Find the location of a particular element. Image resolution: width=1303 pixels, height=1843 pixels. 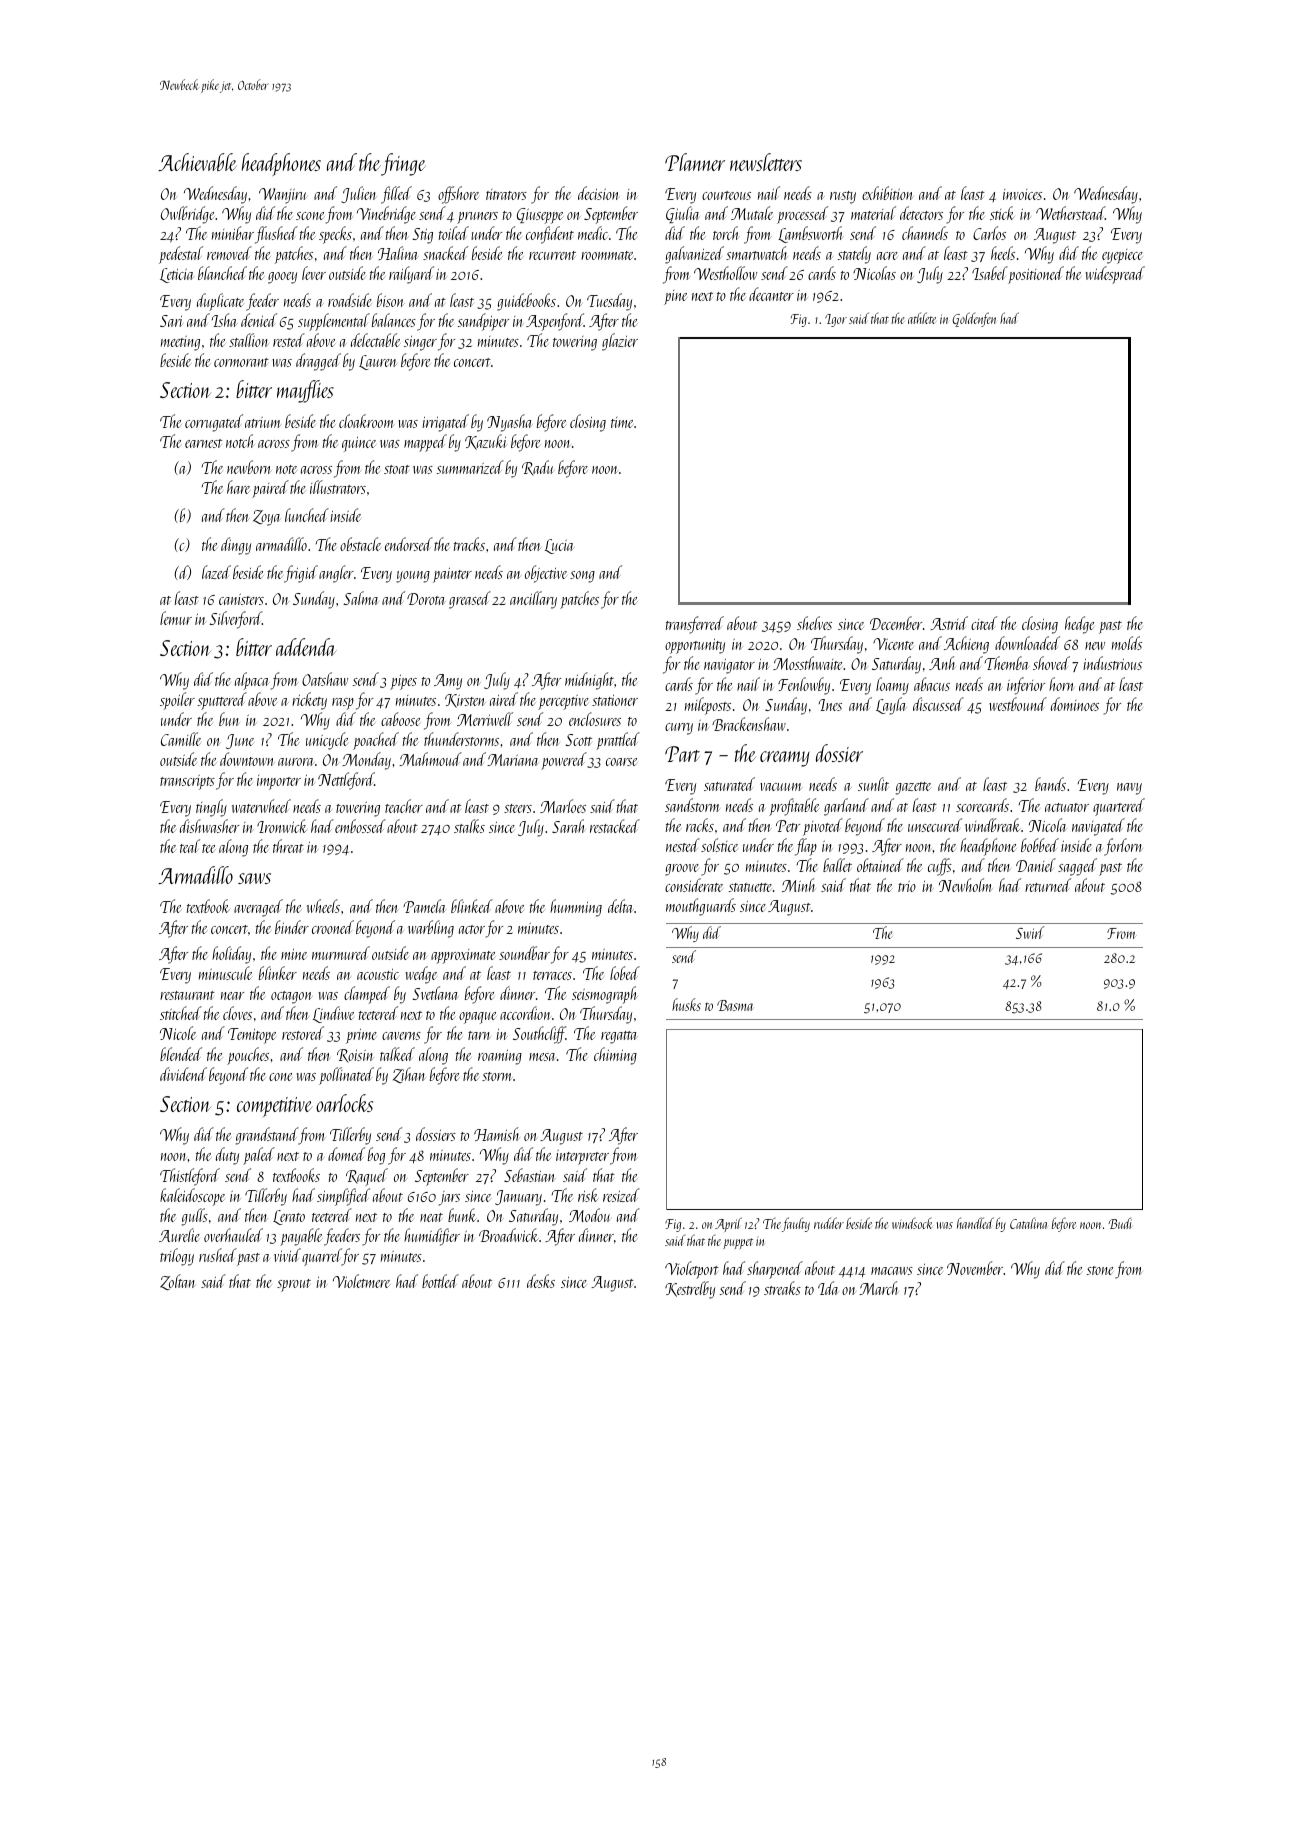

newsletters is located at coordinates (766, 162).
